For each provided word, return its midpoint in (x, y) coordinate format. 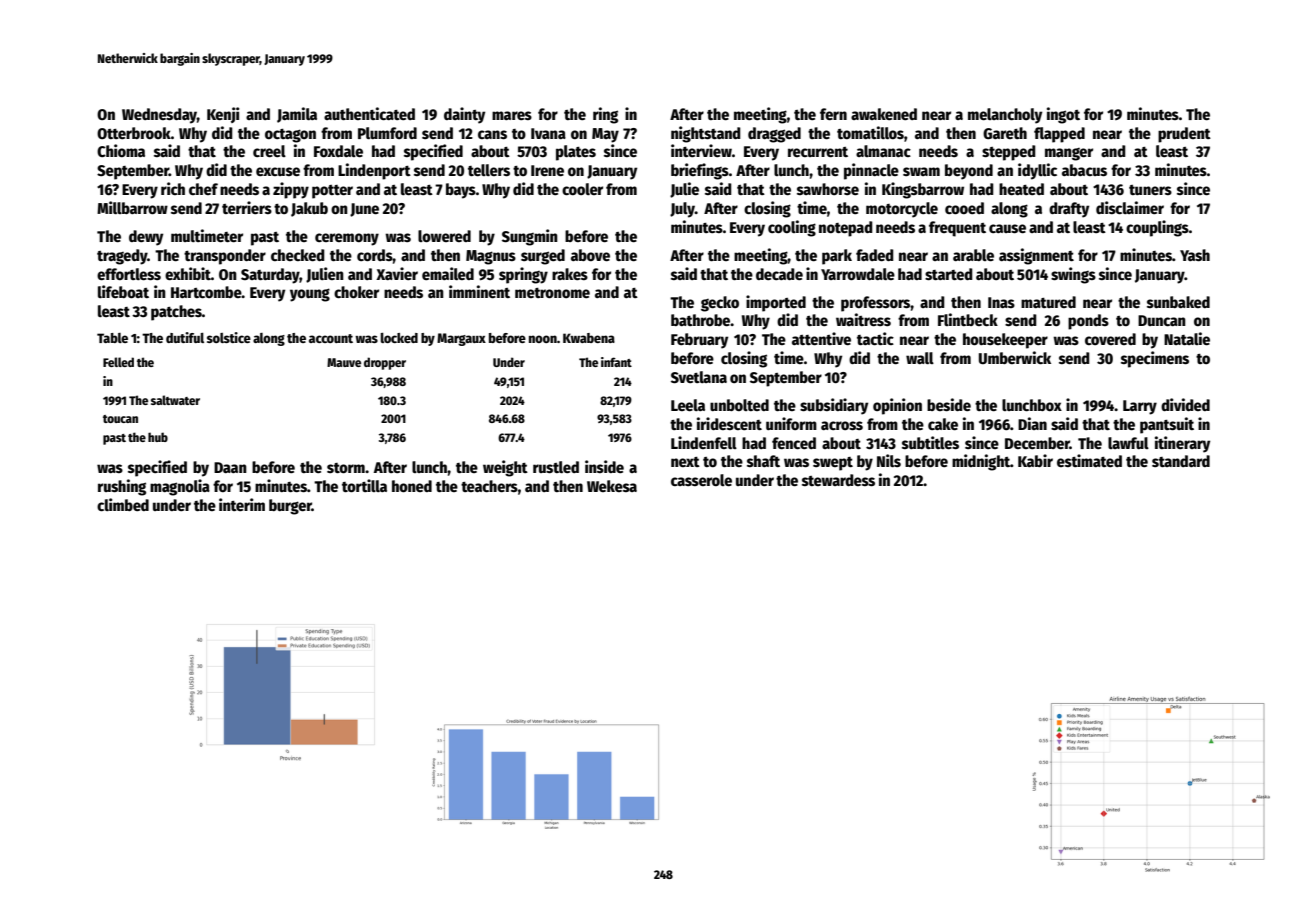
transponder (225, 257)
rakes (570, 274)
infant (616, 362)
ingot (1063, 115)
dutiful (185, 337)
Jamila (297, 115)
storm (346, 468)
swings (1073, 275)
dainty (464, 115)
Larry (1140, 407)
